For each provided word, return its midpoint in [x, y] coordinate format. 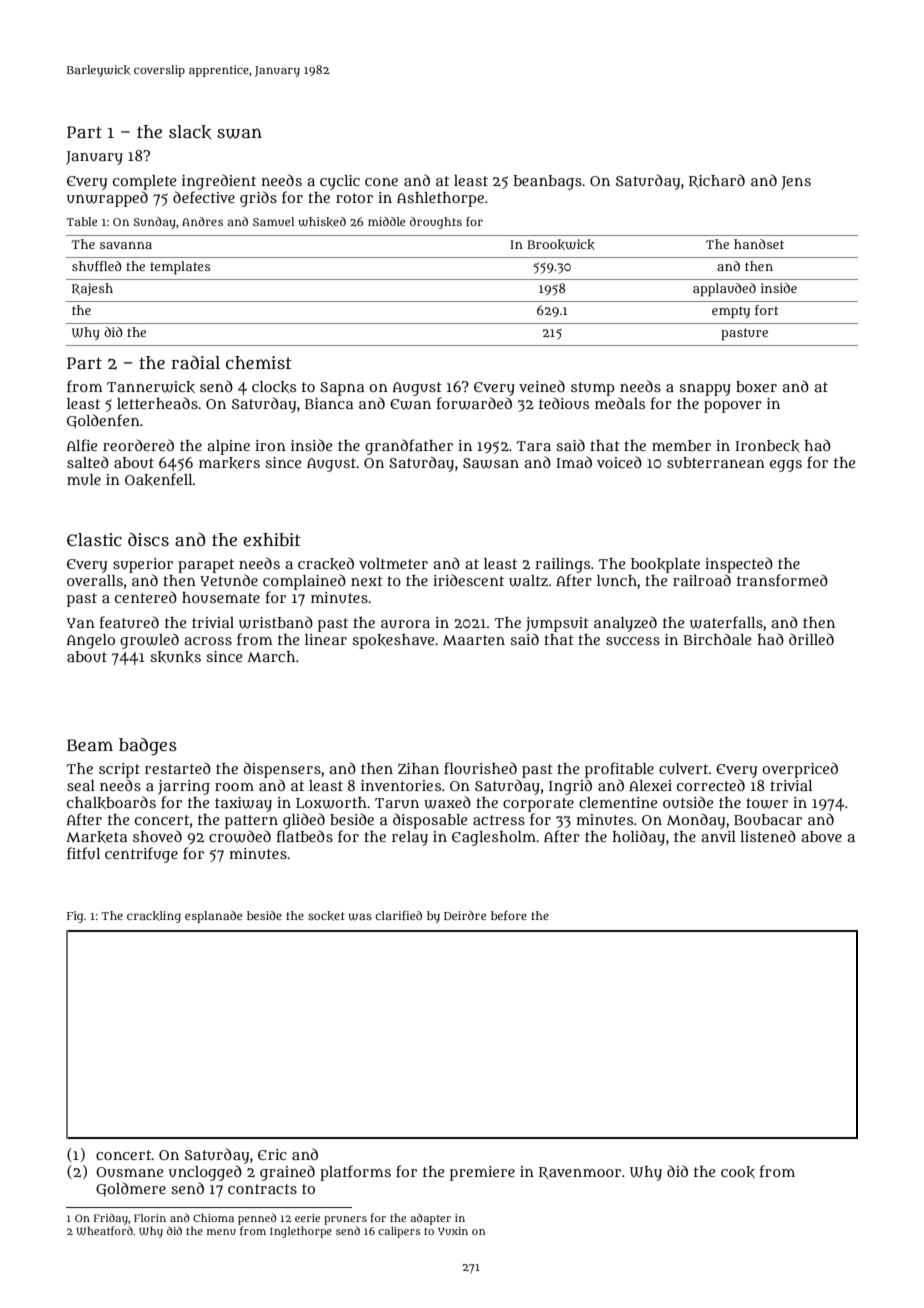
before [509, 915]
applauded [724, 290]
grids [258, 199]
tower [767, 803]
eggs [786, 466]
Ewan [410, 404]
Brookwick [561, 244]
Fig [75, 917]
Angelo [91, 641]
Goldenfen [103, 421]
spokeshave [393, 641]
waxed [447, 802]
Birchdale [717, 639]
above [821, 836]
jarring [184, 787]
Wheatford [104, 1230]
